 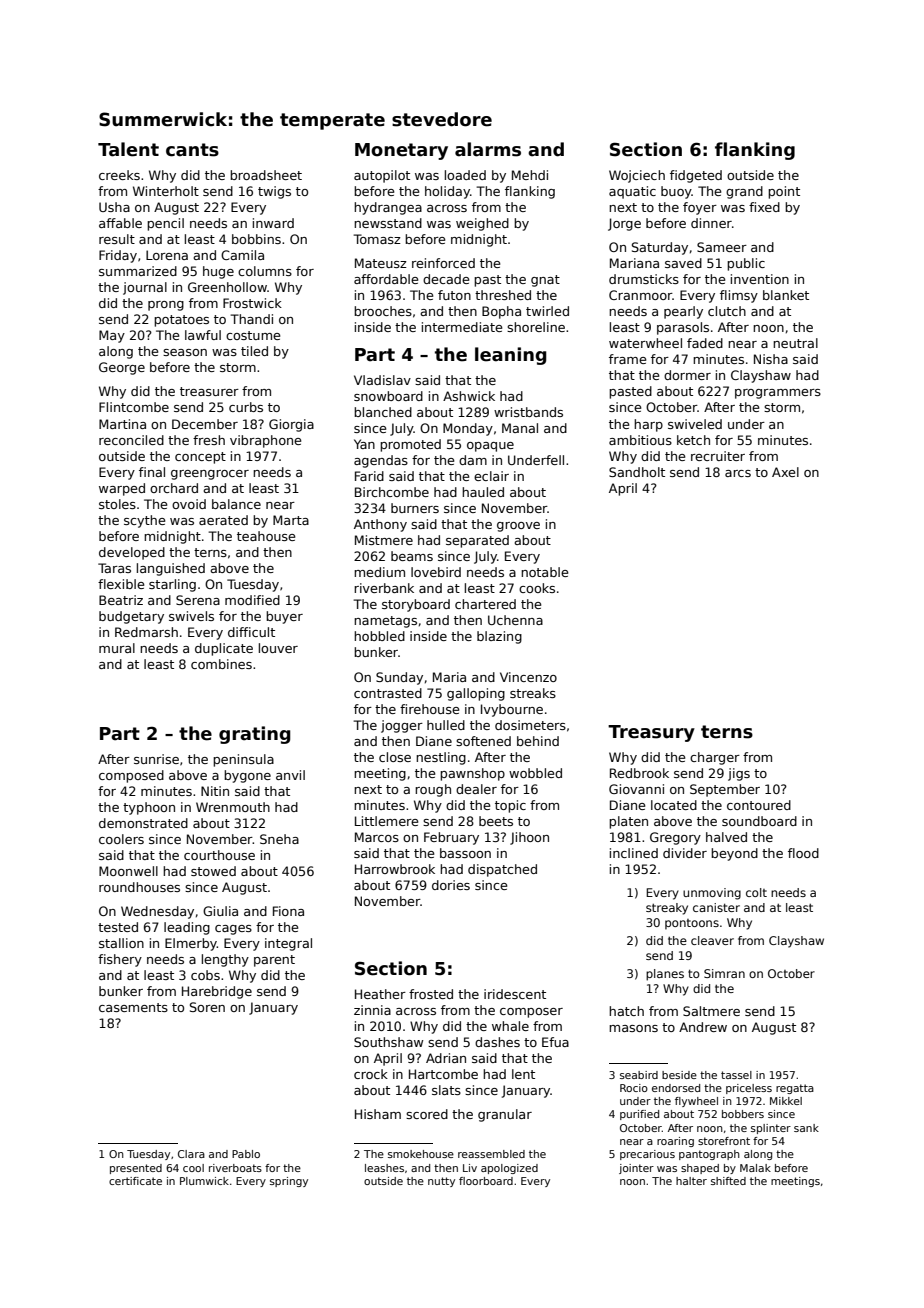 What do you see at coordinates (135, 1181) in the document?
I see `certificate` at bounding box center [135, 1181].
